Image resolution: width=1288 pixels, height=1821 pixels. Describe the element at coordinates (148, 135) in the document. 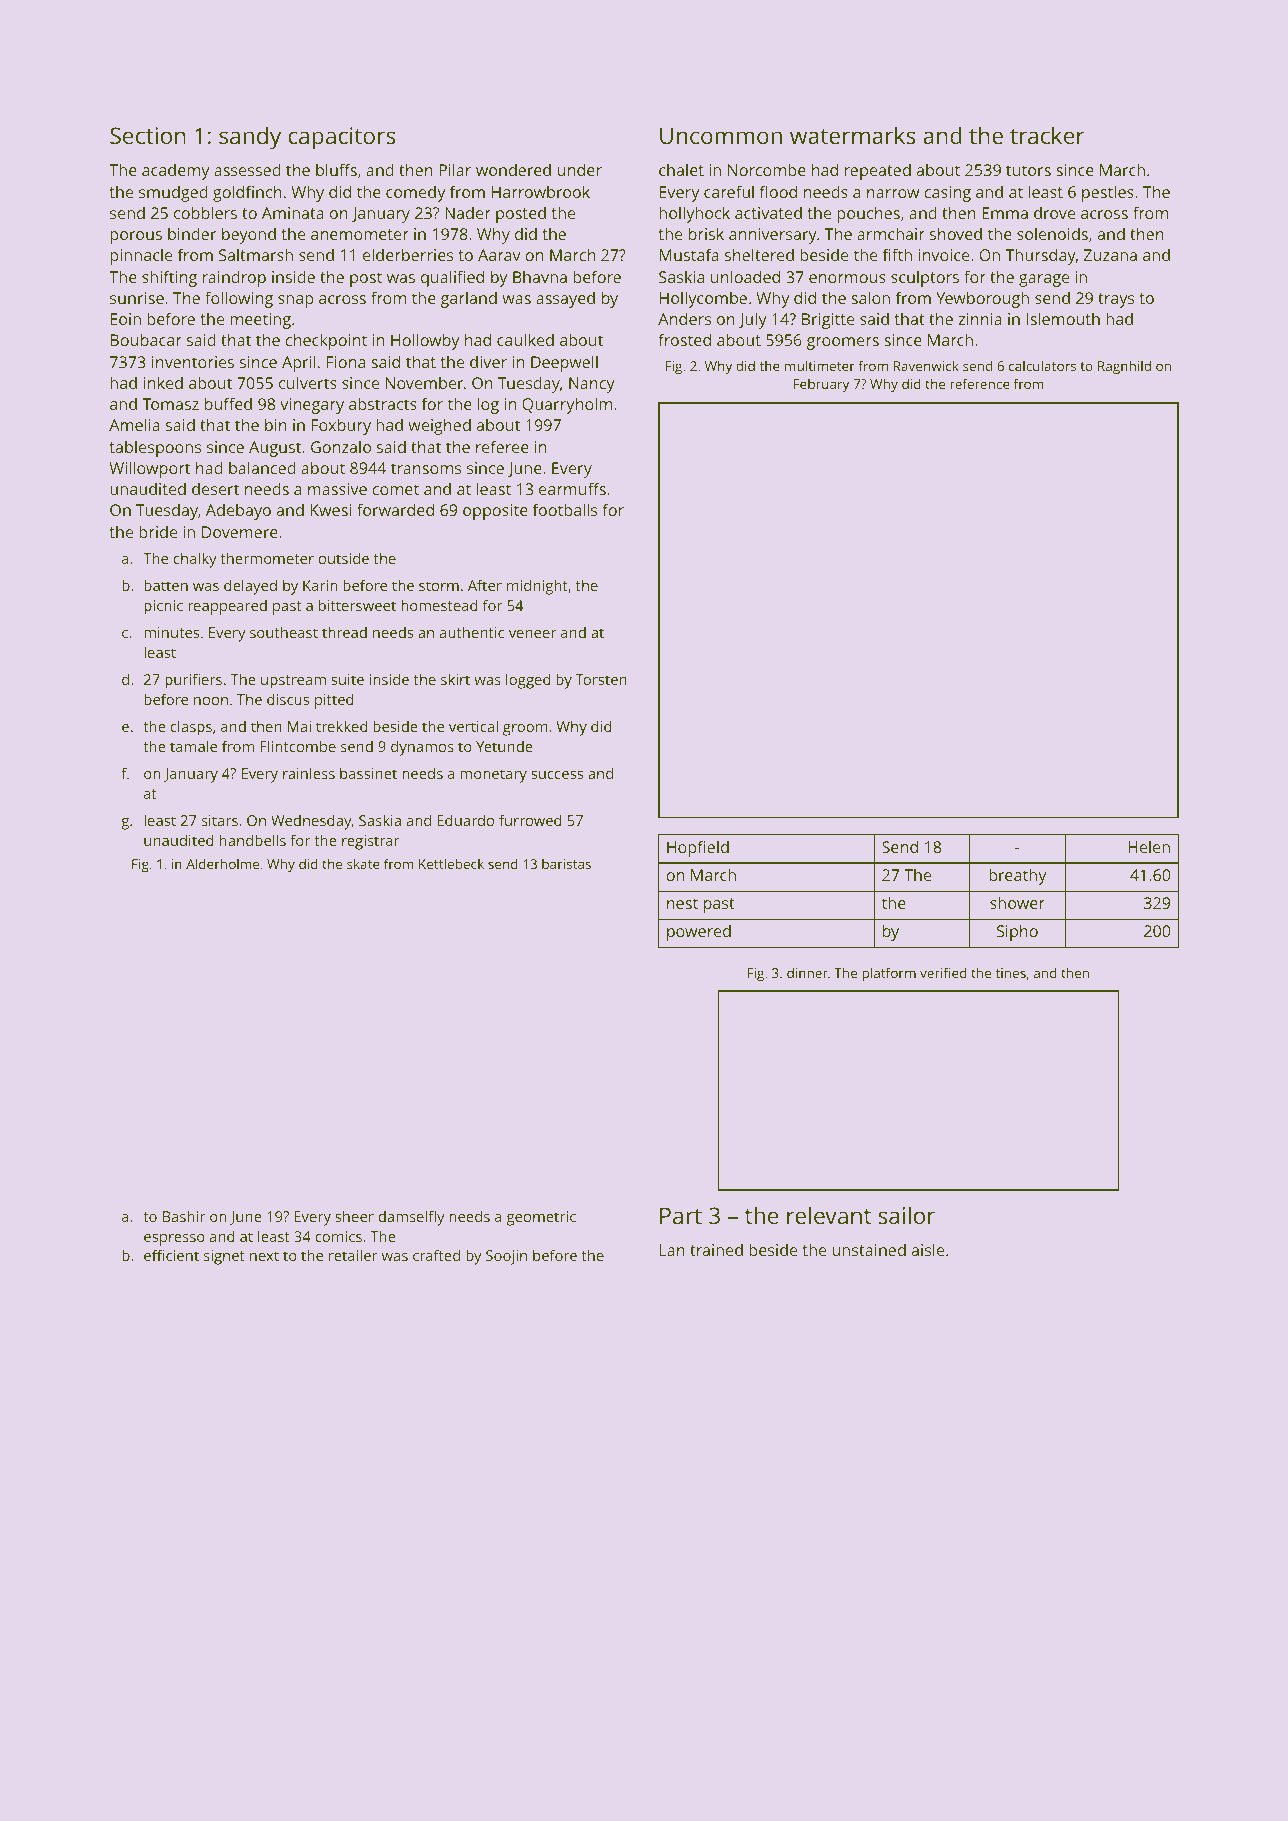

I see `Section` at that location.
